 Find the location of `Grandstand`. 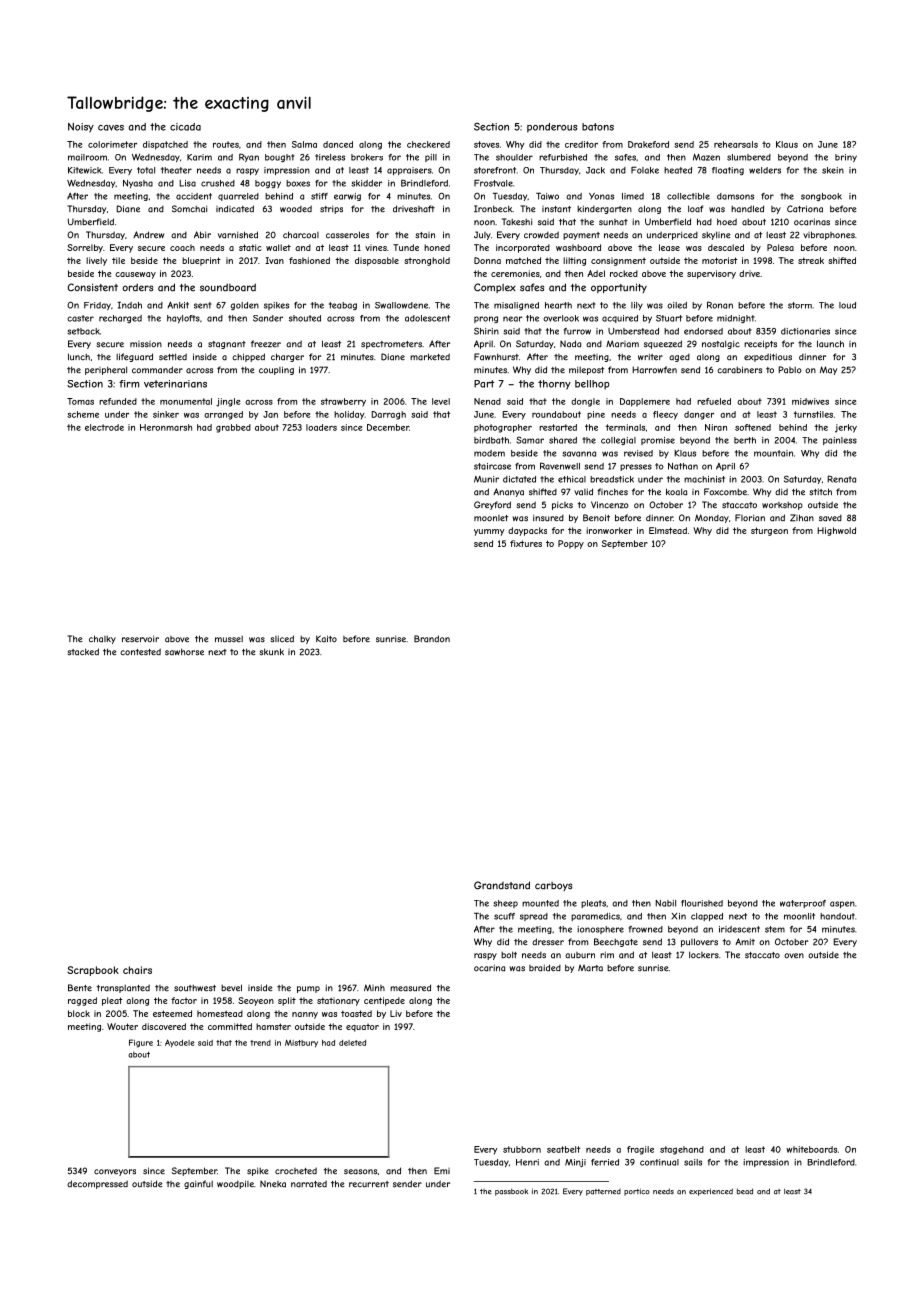

Grandstand is located at coordinates (502, 885).
